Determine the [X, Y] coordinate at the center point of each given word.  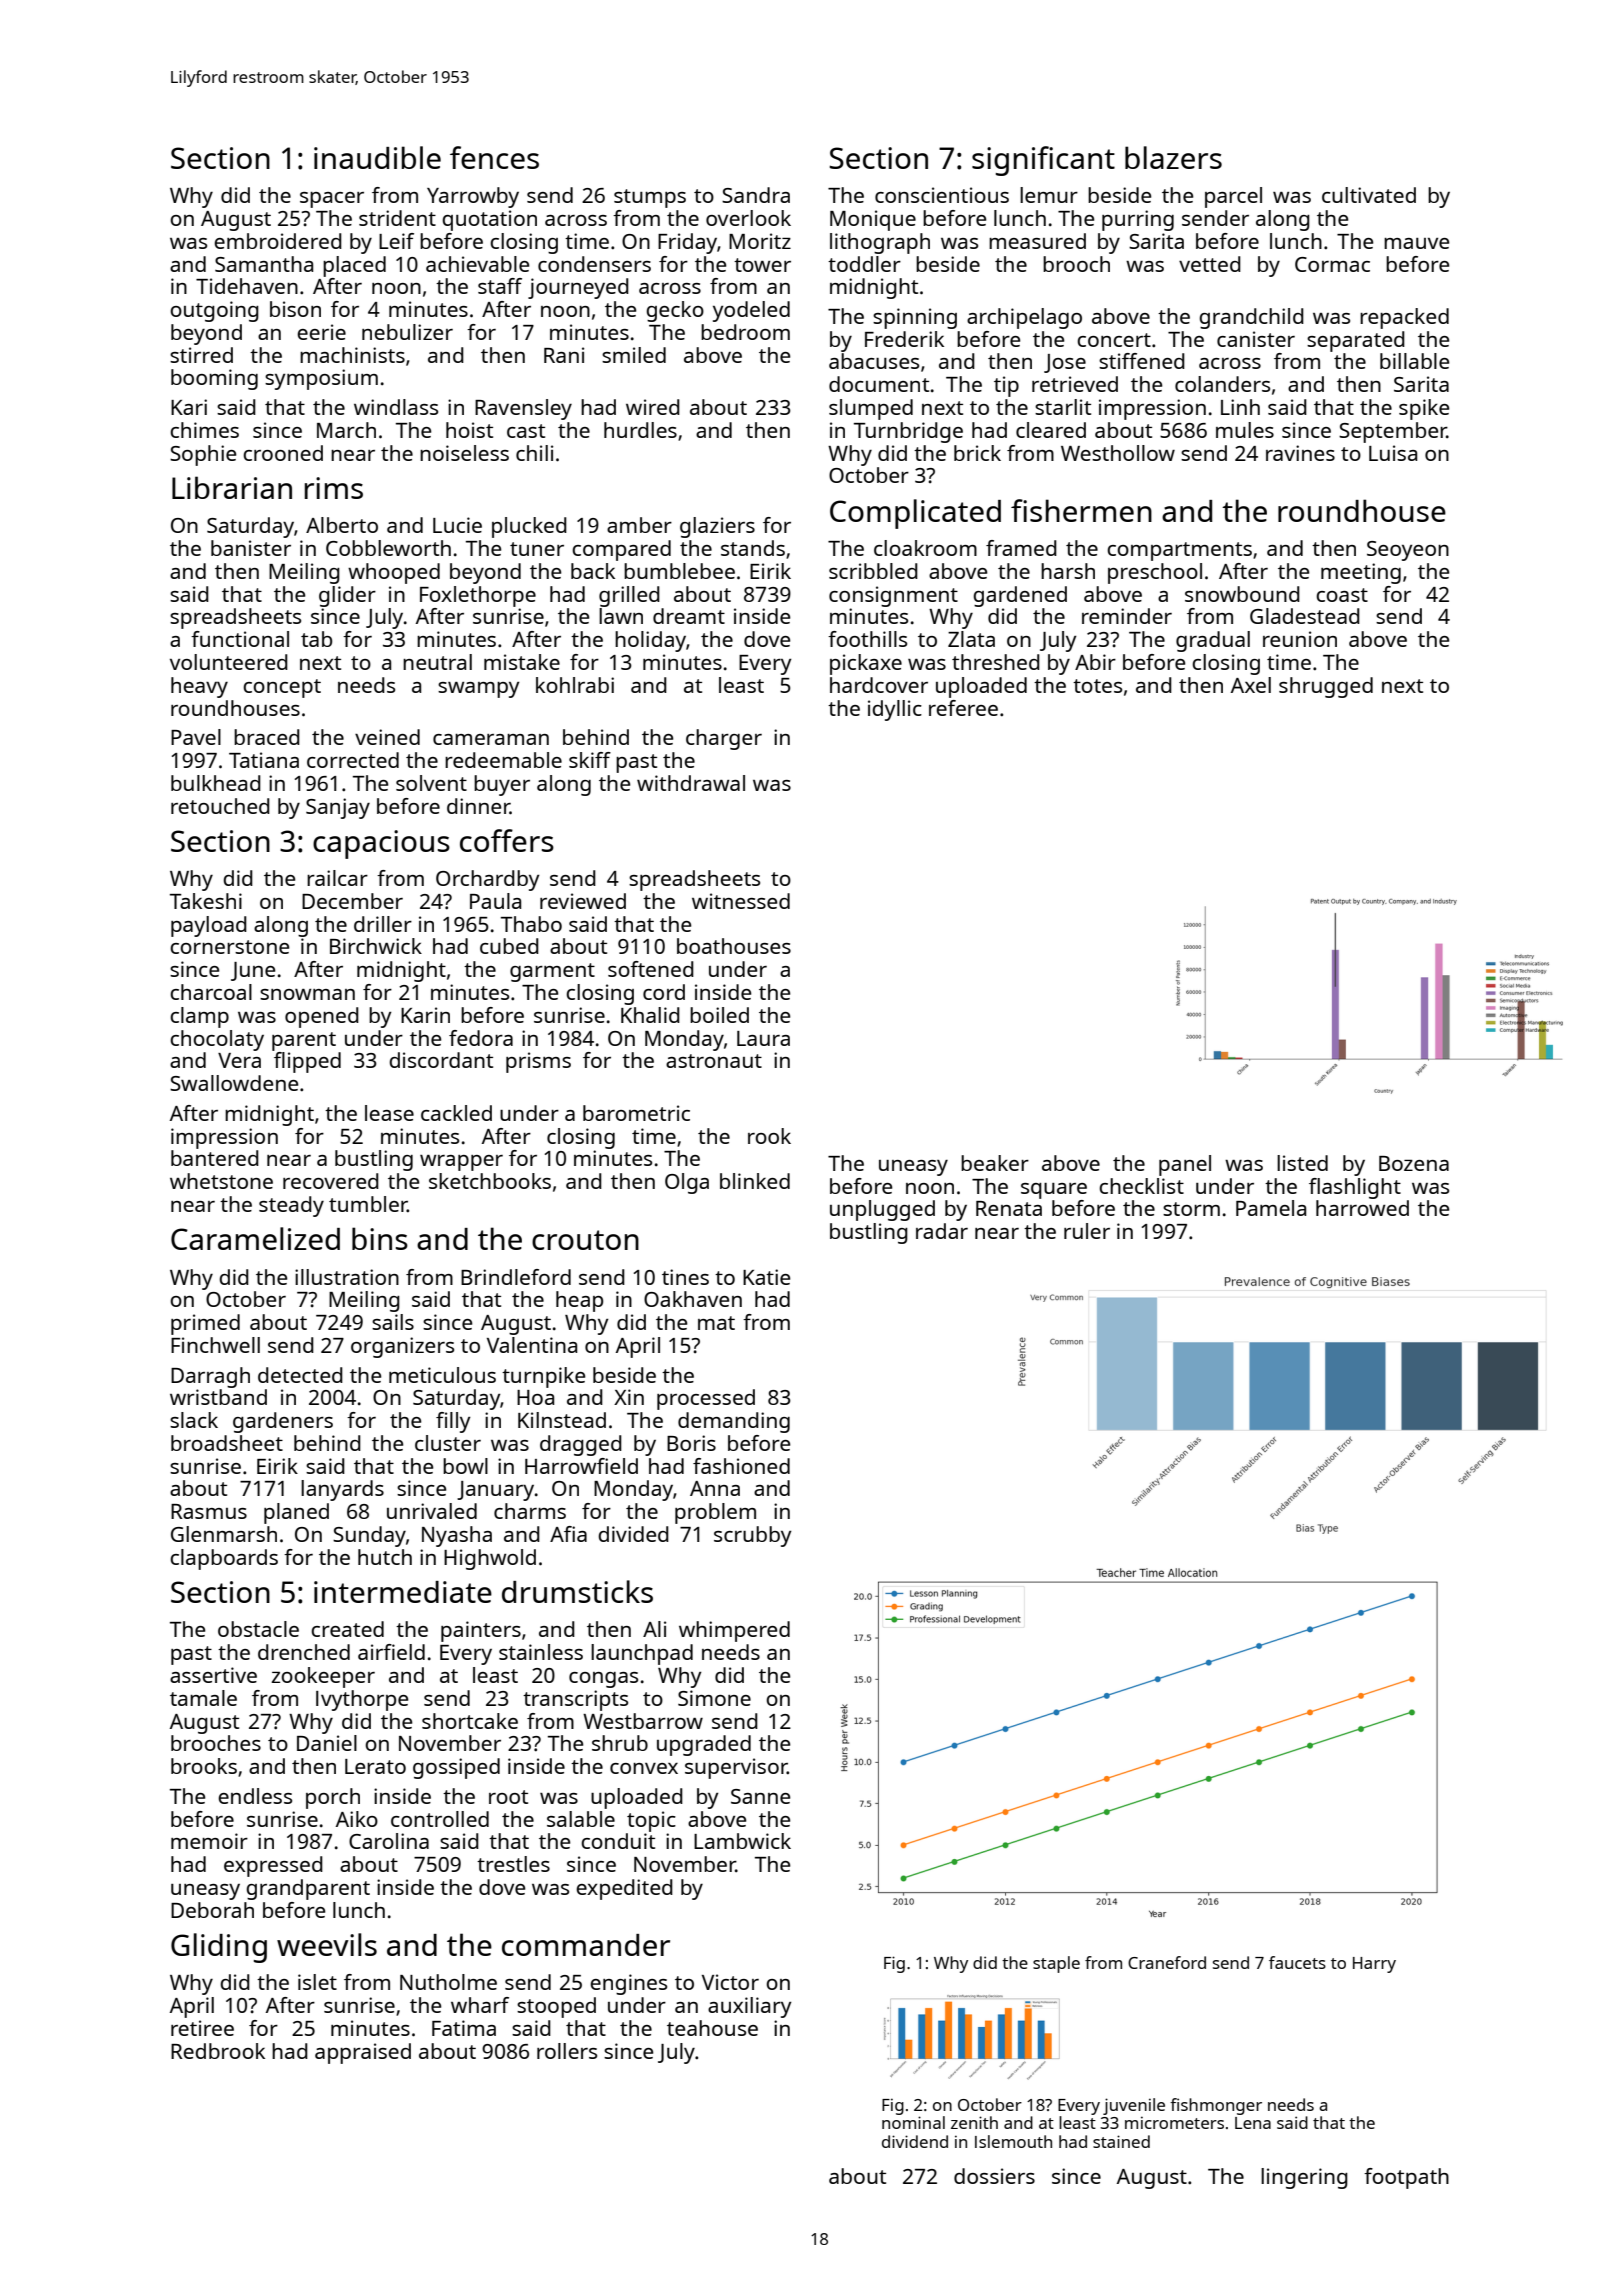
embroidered [278, 241]
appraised [363, 2053]
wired [653, 407]
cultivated [1369, 195]
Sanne [760, 1796]
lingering [1304, 2178]
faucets [1297, 1962]
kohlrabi [575, 685]
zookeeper [323, 1677]
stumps [650, 198]
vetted [1210, 264]
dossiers [994, 2176]
